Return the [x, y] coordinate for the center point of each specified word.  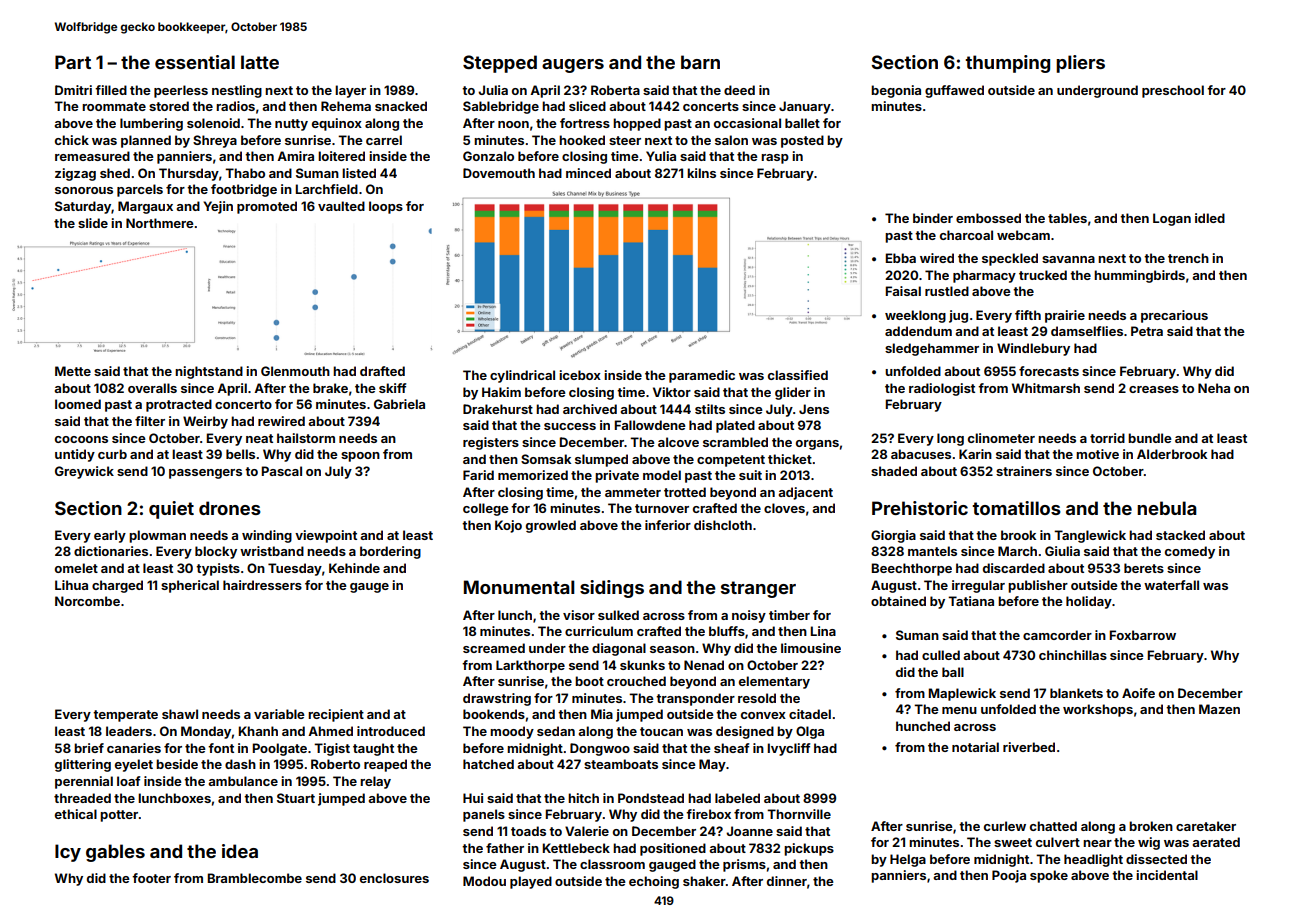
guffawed [954, 91]
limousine [811, 648]
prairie [1065, 316]
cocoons [81, 439]
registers [491, 443]
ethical [76, 814]
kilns [701, 173]
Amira [295, 156]
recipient [336, 715]
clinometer [1001, 438]
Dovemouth [499, 173]
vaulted [341, 206]
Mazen [1219, 709]
